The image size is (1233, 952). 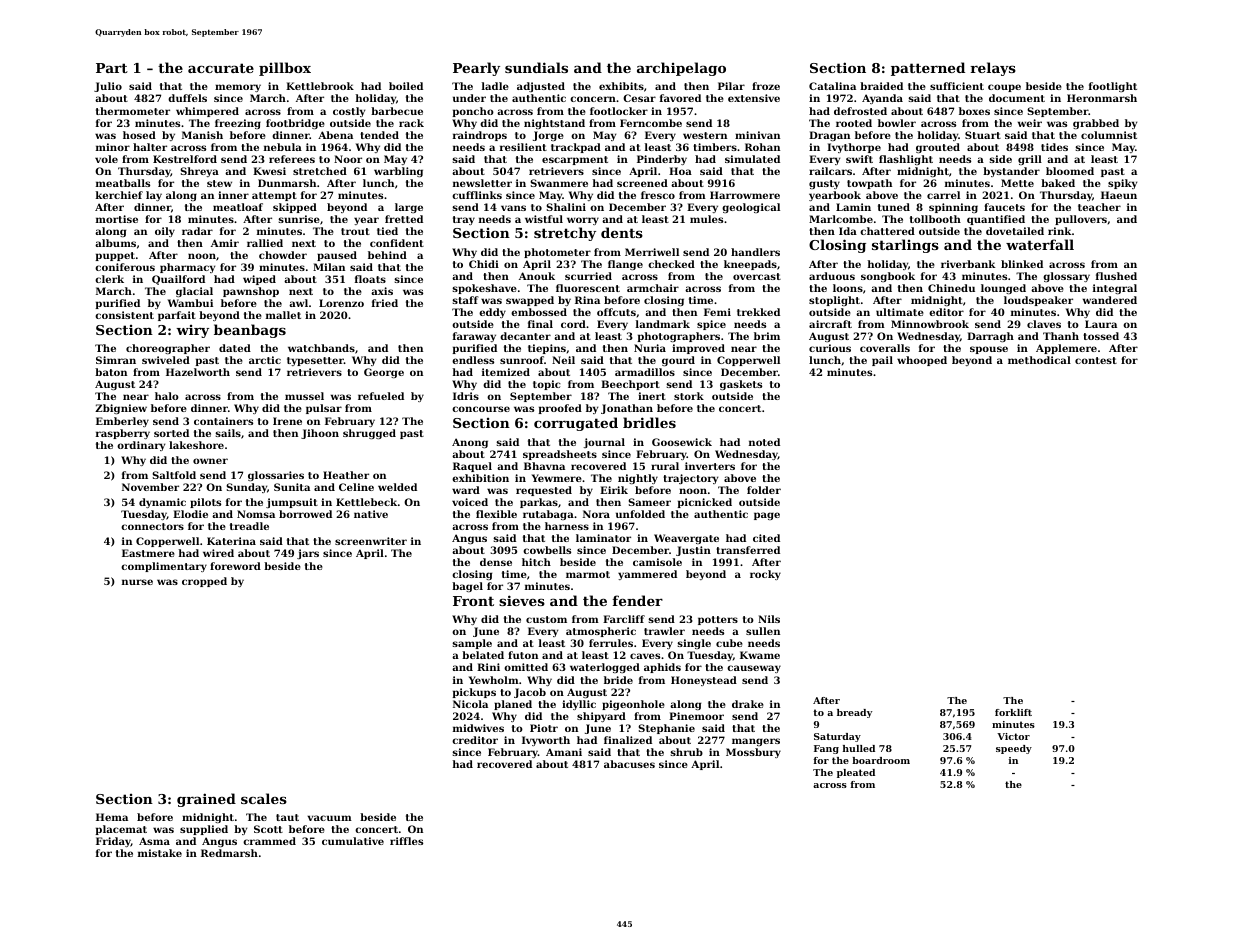 What do you see at coordinates (993, 69) in the image?
I see `relays` at bounding box center [993, 69].
